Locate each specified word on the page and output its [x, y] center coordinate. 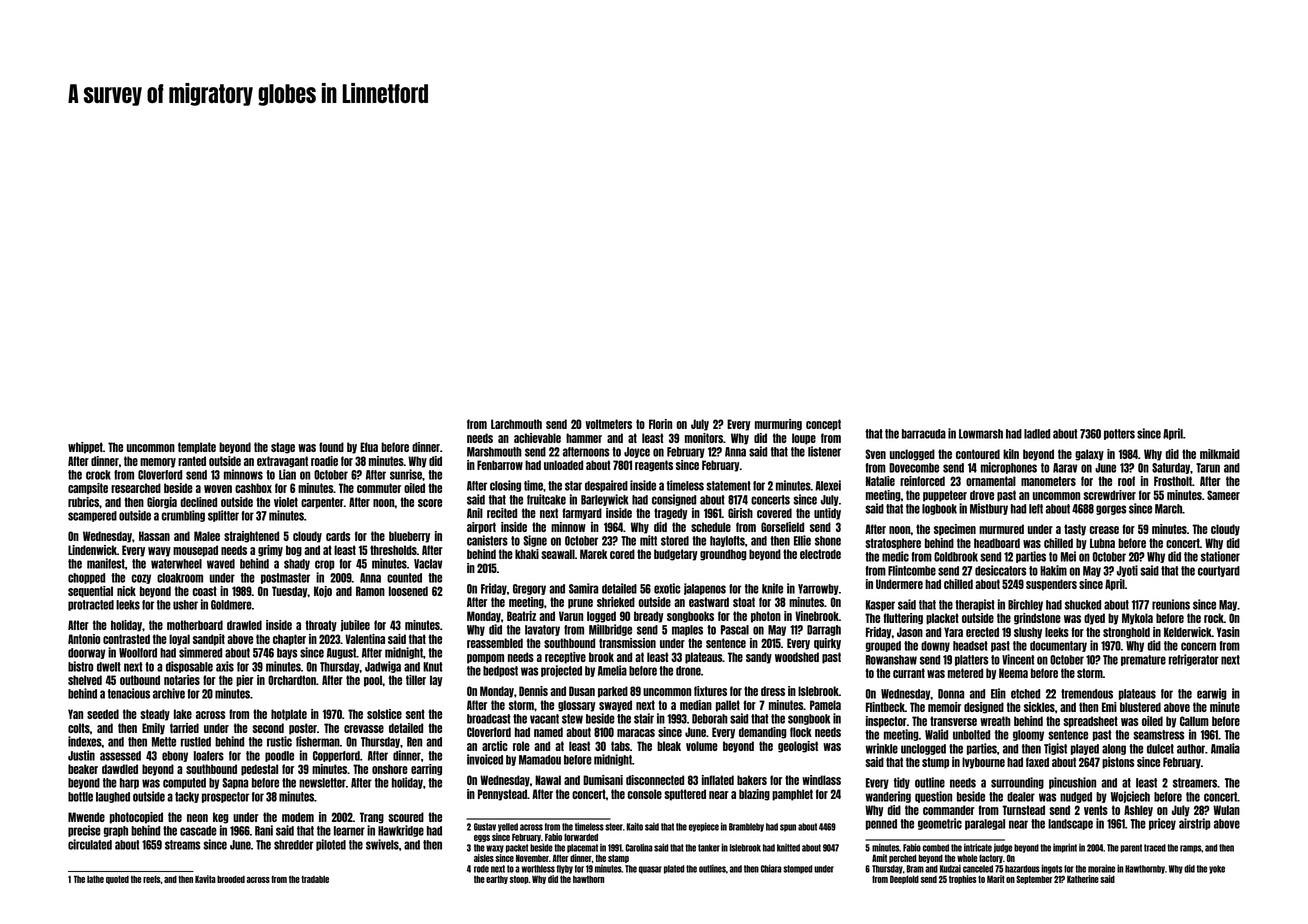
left [1036, 509]
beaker [83, 769]
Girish [740, 513]
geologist [798, 747]
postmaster [285, 578]
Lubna [1102, 543]
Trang [372, 818]
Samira [583, 588]
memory [158, 463]
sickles [1039, 707]
